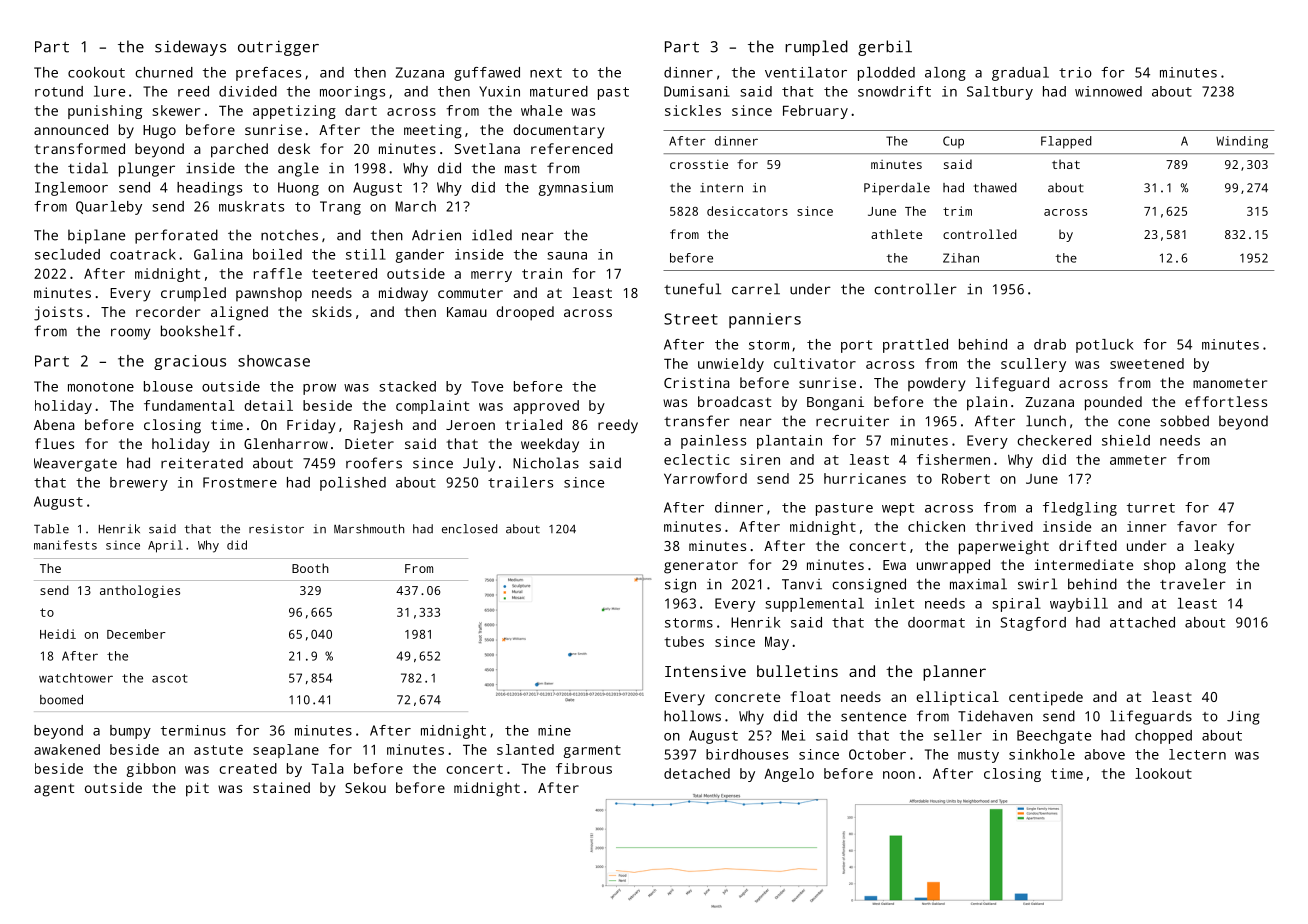 The image size is (1308, 924). Describe the element at coordinates (75, 465) in the screenshot. I see `Weavergate` at that location.
